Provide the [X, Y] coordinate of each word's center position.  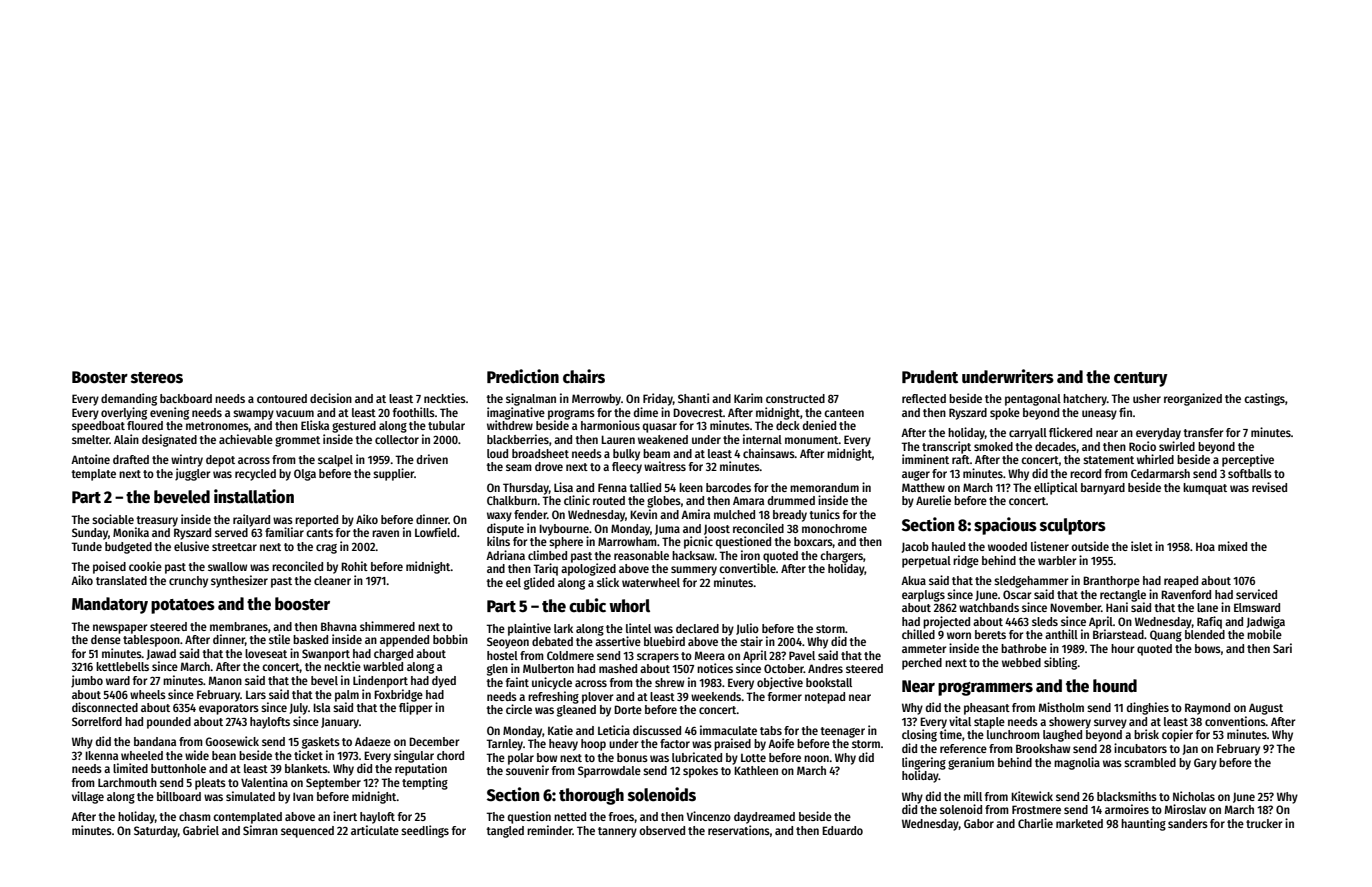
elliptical [1056, 488]
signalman [531, 399]
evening [169, 413]
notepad [825, 698]
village [88, 797]
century [1141, 379]
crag [326, 549]
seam [519, 467]
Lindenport [380, 681]
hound [1115, 686]
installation [254, 496]
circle [519, 709]
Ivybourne [564, 530]
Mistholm [1061, 707]
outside [1090, 546]
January [340, 723]
